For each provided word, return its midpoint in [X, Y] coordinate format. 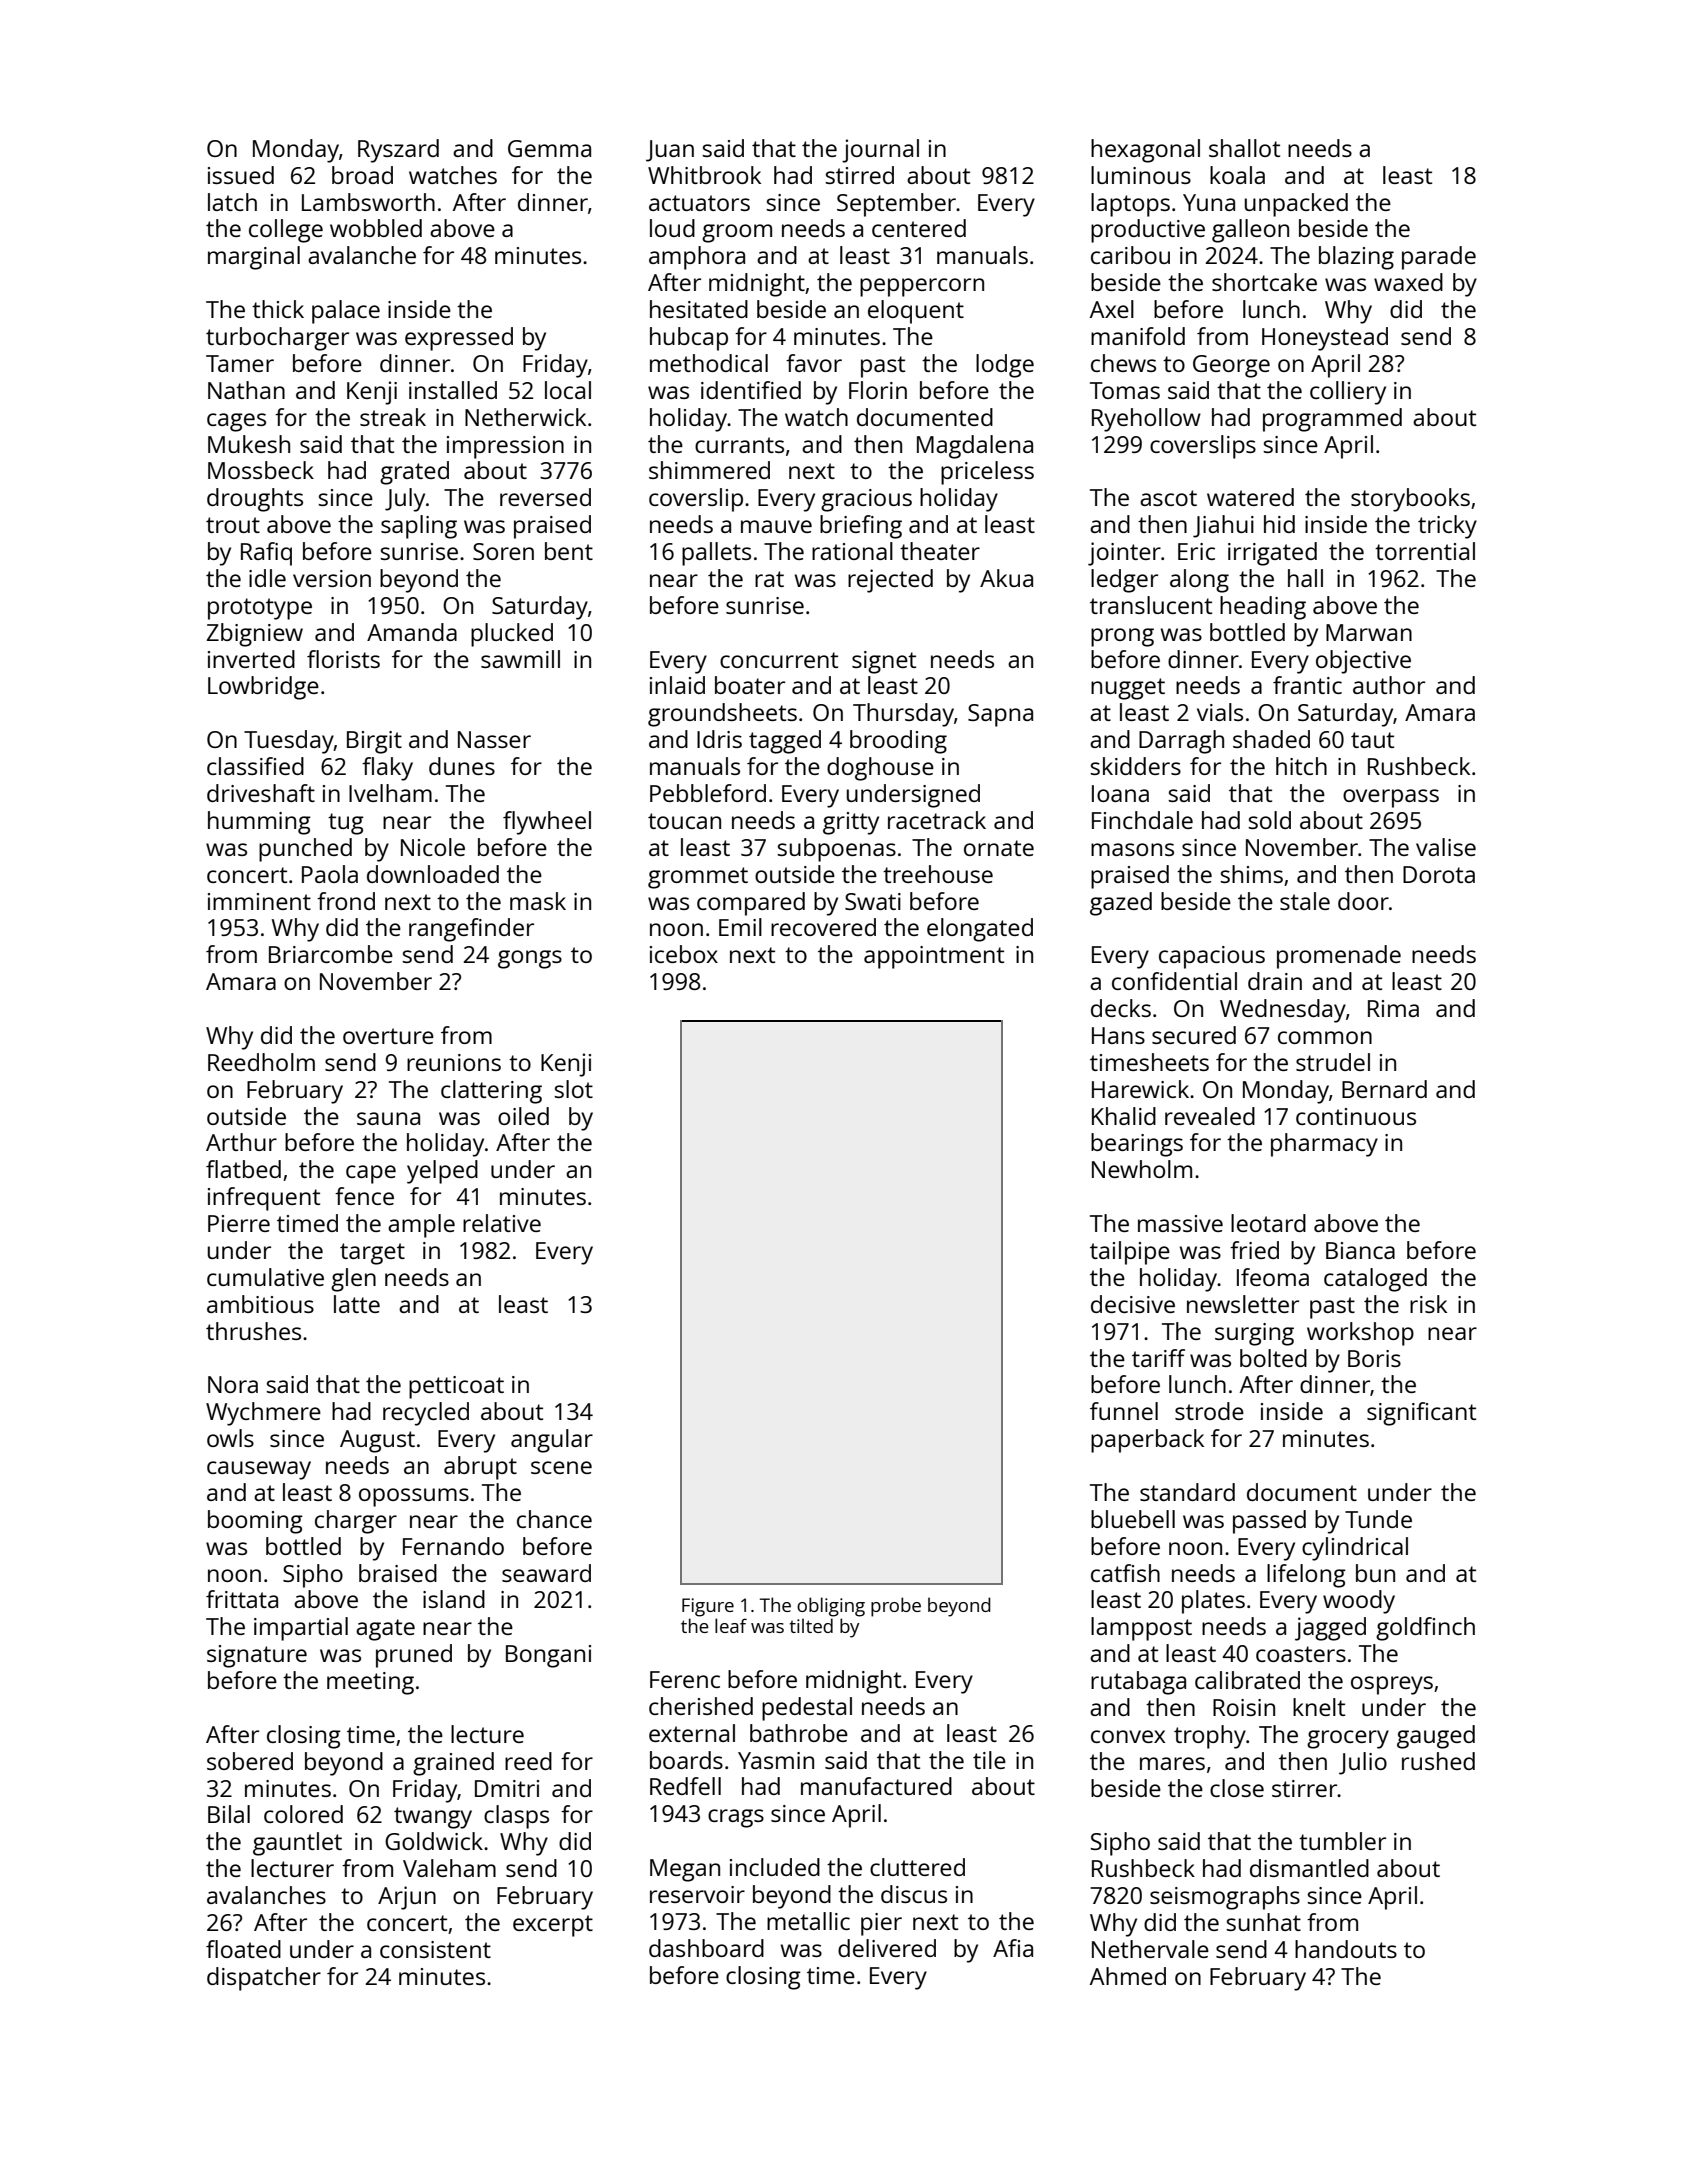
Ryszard [398, 151]
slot [573, 1089]
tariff [1158, 1358]
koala [1237, 175]
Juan [670, 151]
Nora [233, 1384]
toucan [684, 821]
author [1389, 685]
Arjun [407, 1898]
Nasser [494, 739]
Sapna [1000, 715]
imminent [259, 901]
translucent [1151, 605]
